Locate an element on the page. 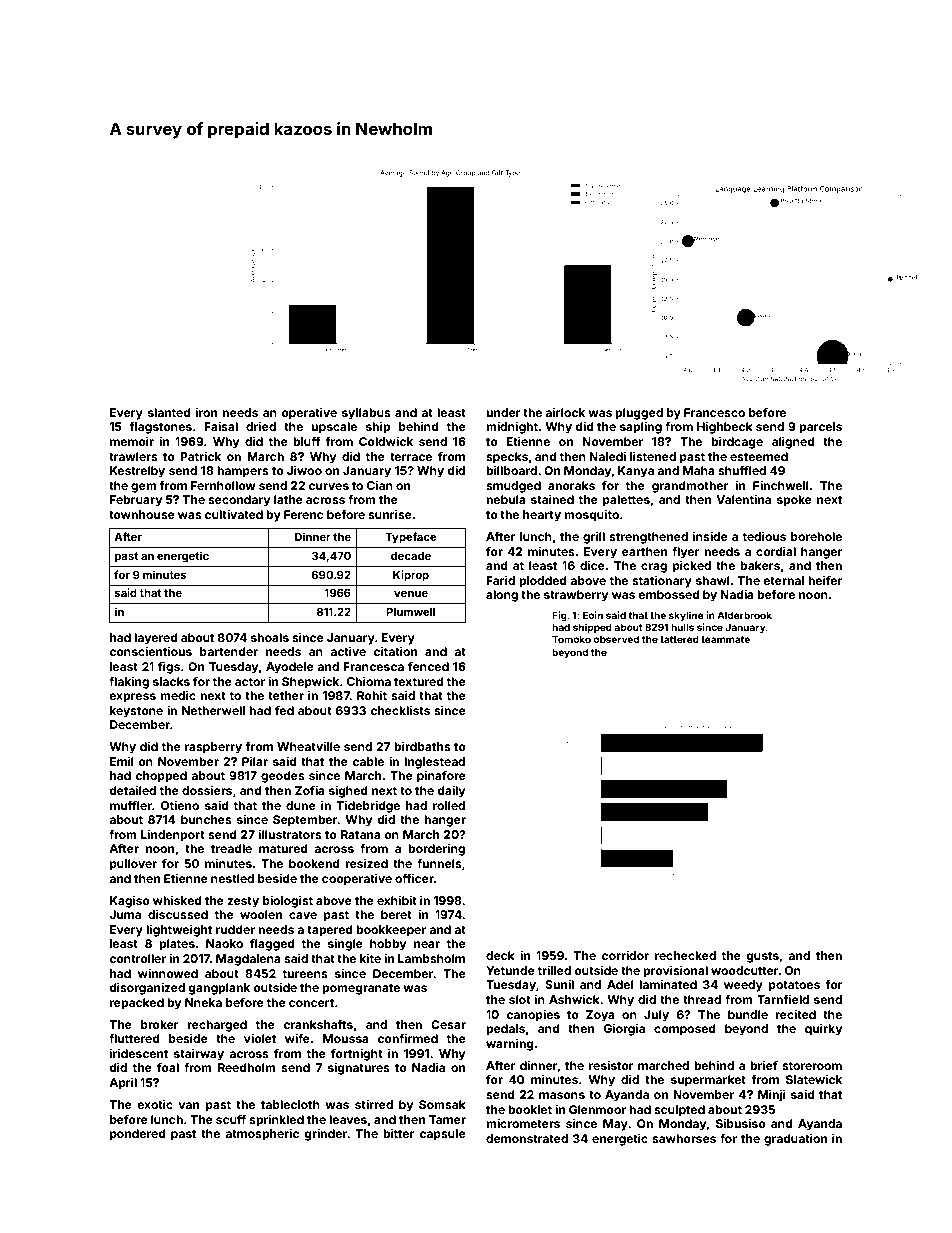  pondered is located at coordinates (138, 1135).
